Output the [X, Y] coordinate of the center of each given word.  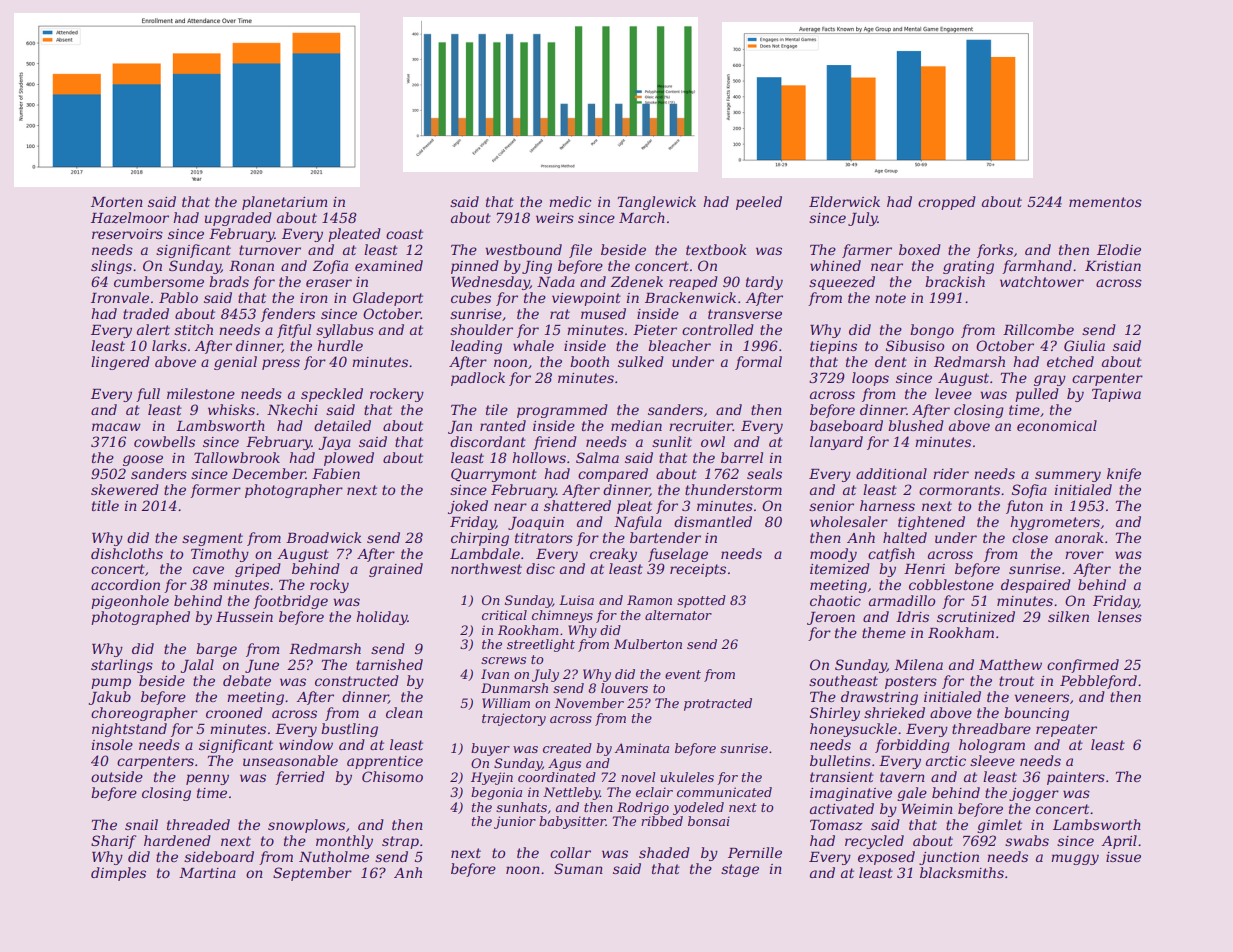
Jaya [335, 443]
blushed [916, 425]
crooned [234, 712]
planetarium [285, 203]
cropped [947, 203]
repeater [1066, 730]
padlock [478, 379]
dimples [118, 874]
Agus [564, 764]
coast [404, 234]
